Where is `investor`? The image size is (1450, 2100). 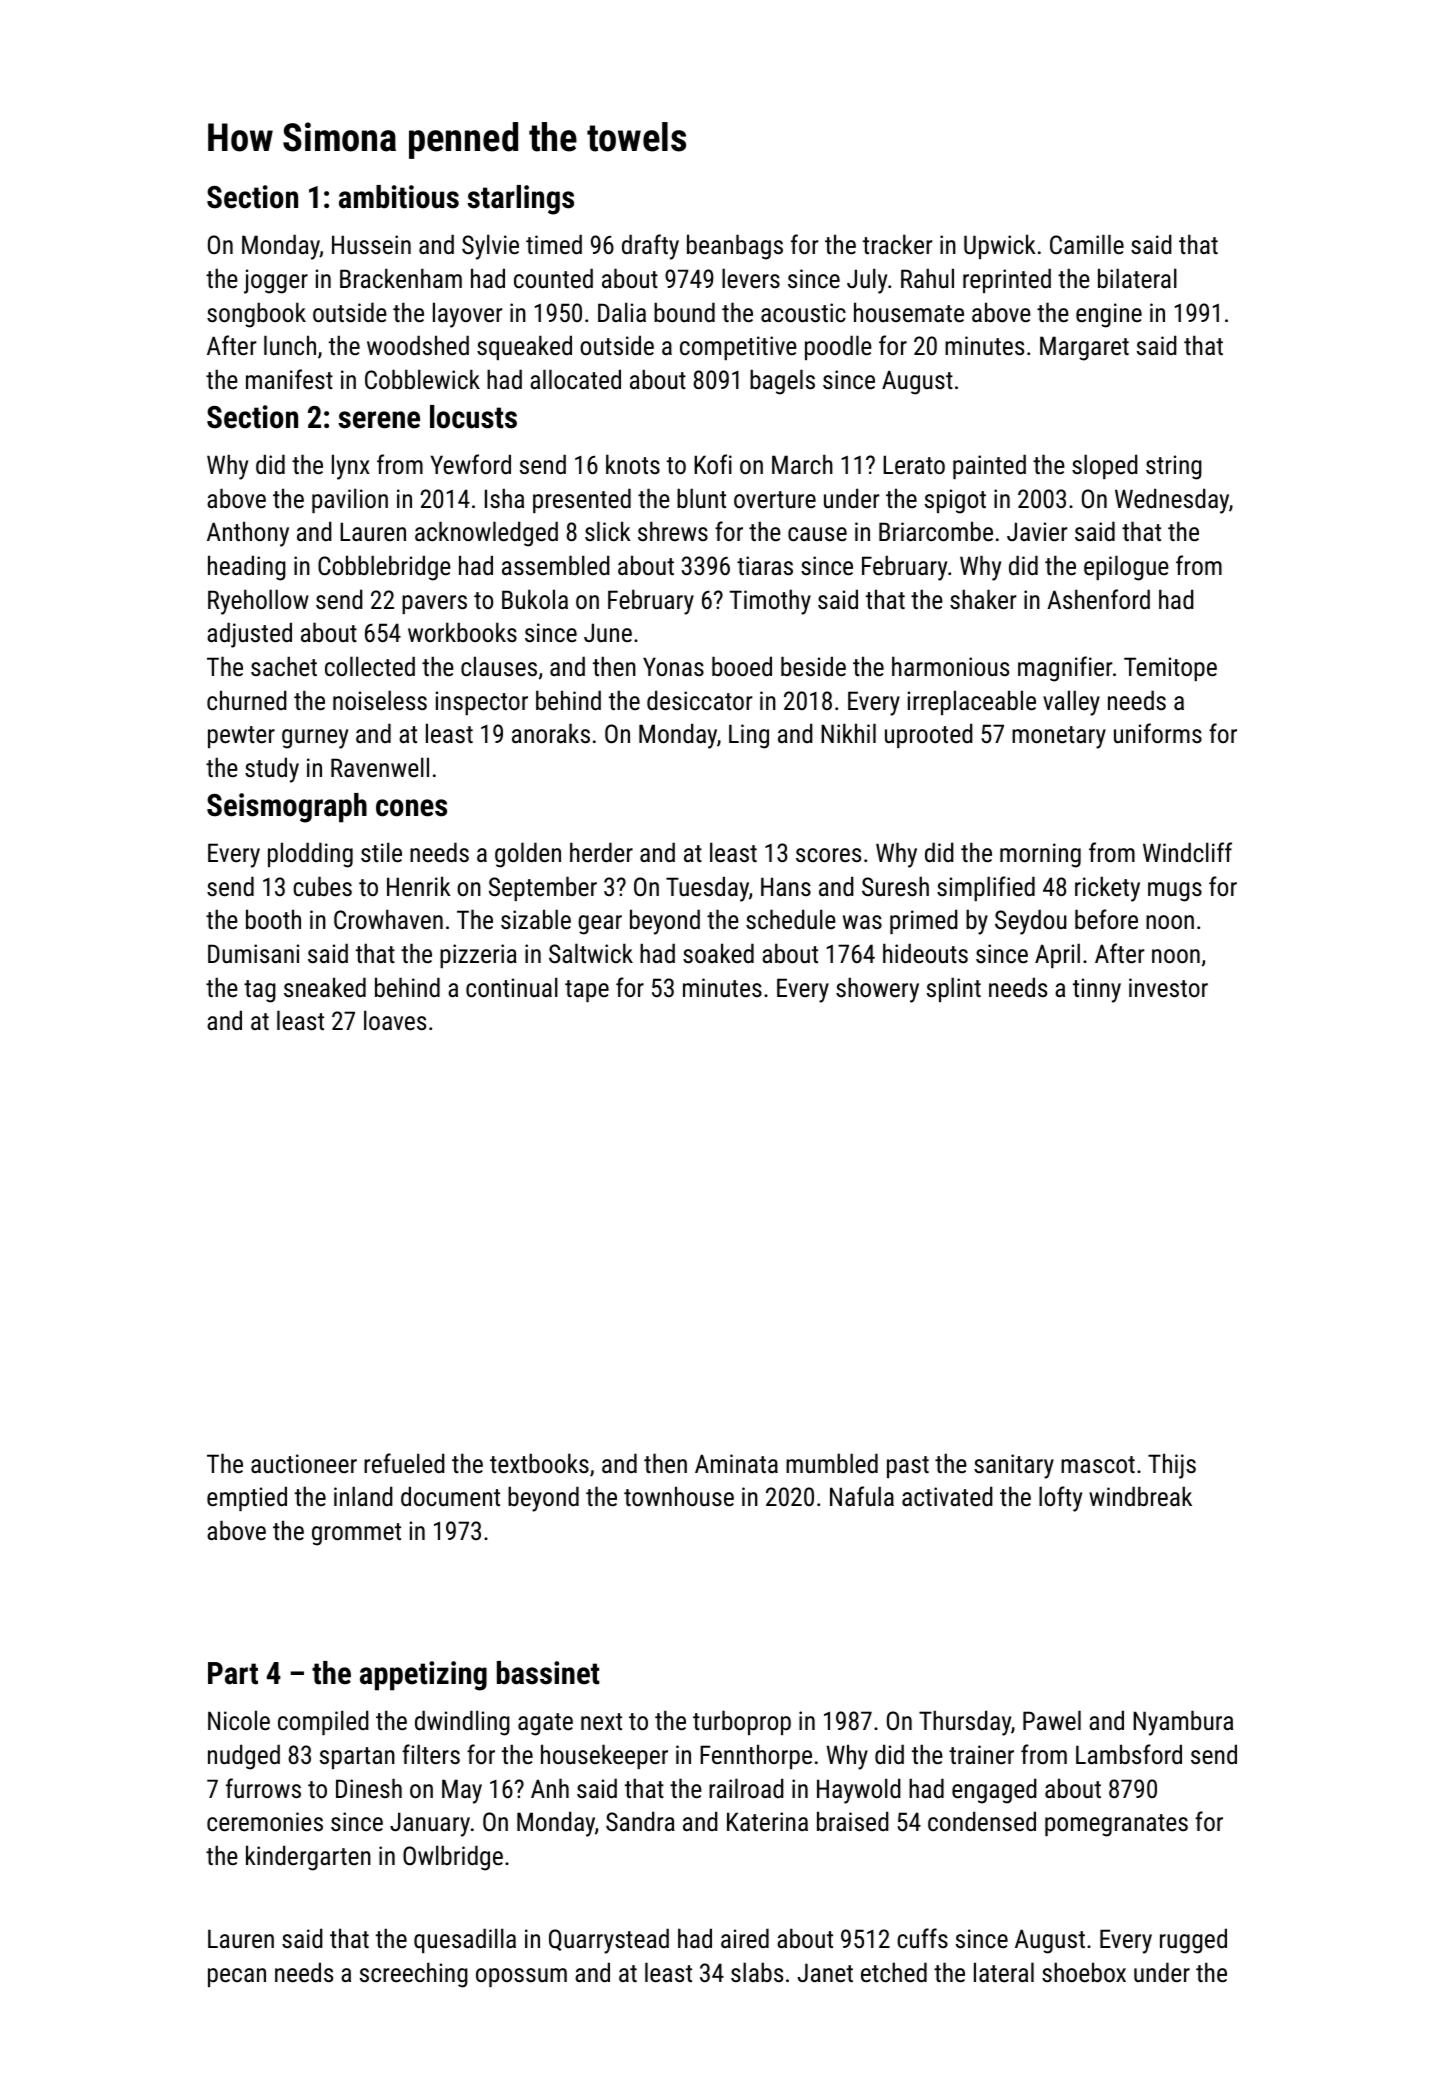 investor is located at coordinates (1168, 987).
